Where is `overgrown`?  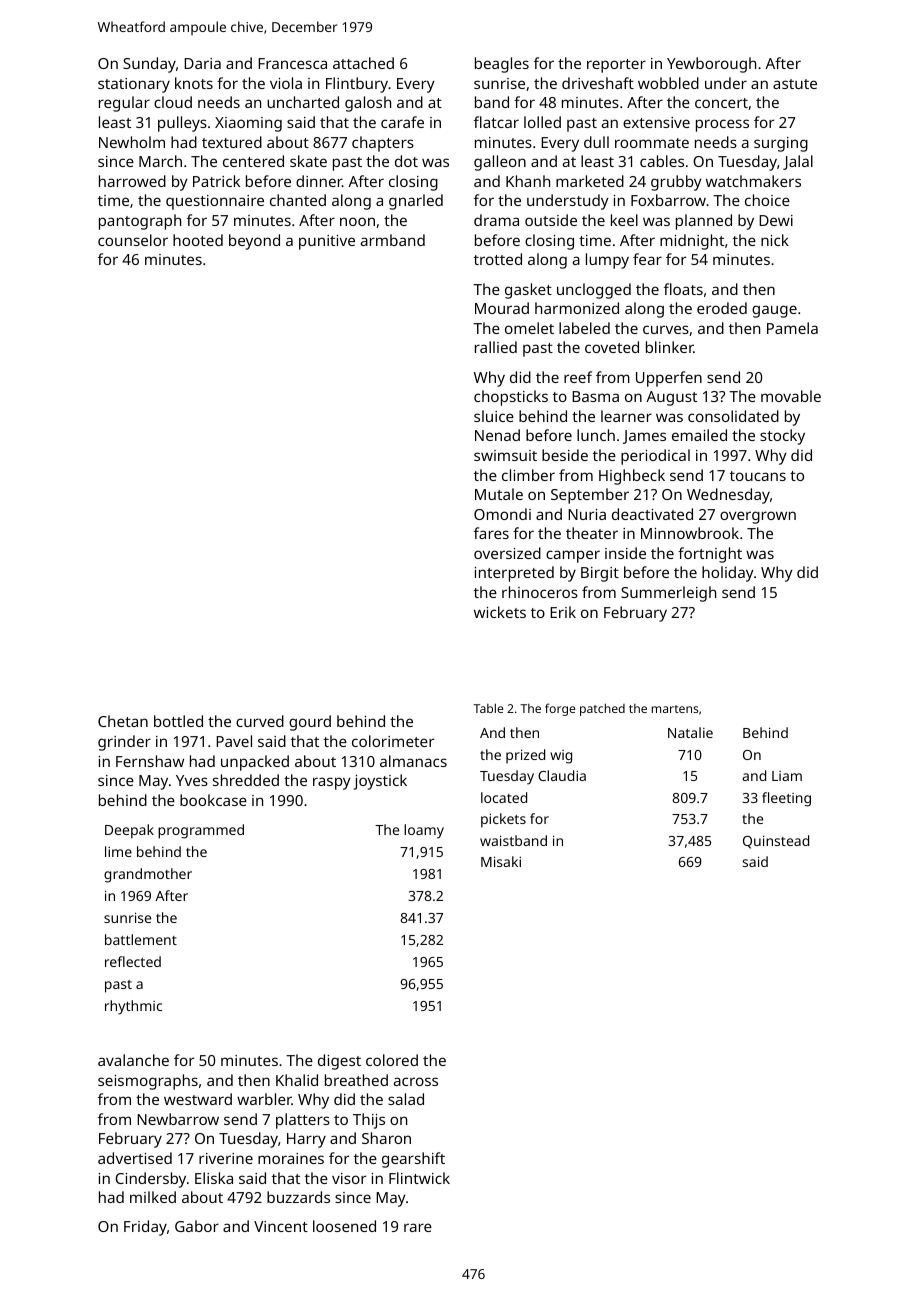 overgrown is located at coordinates (758, 517).
